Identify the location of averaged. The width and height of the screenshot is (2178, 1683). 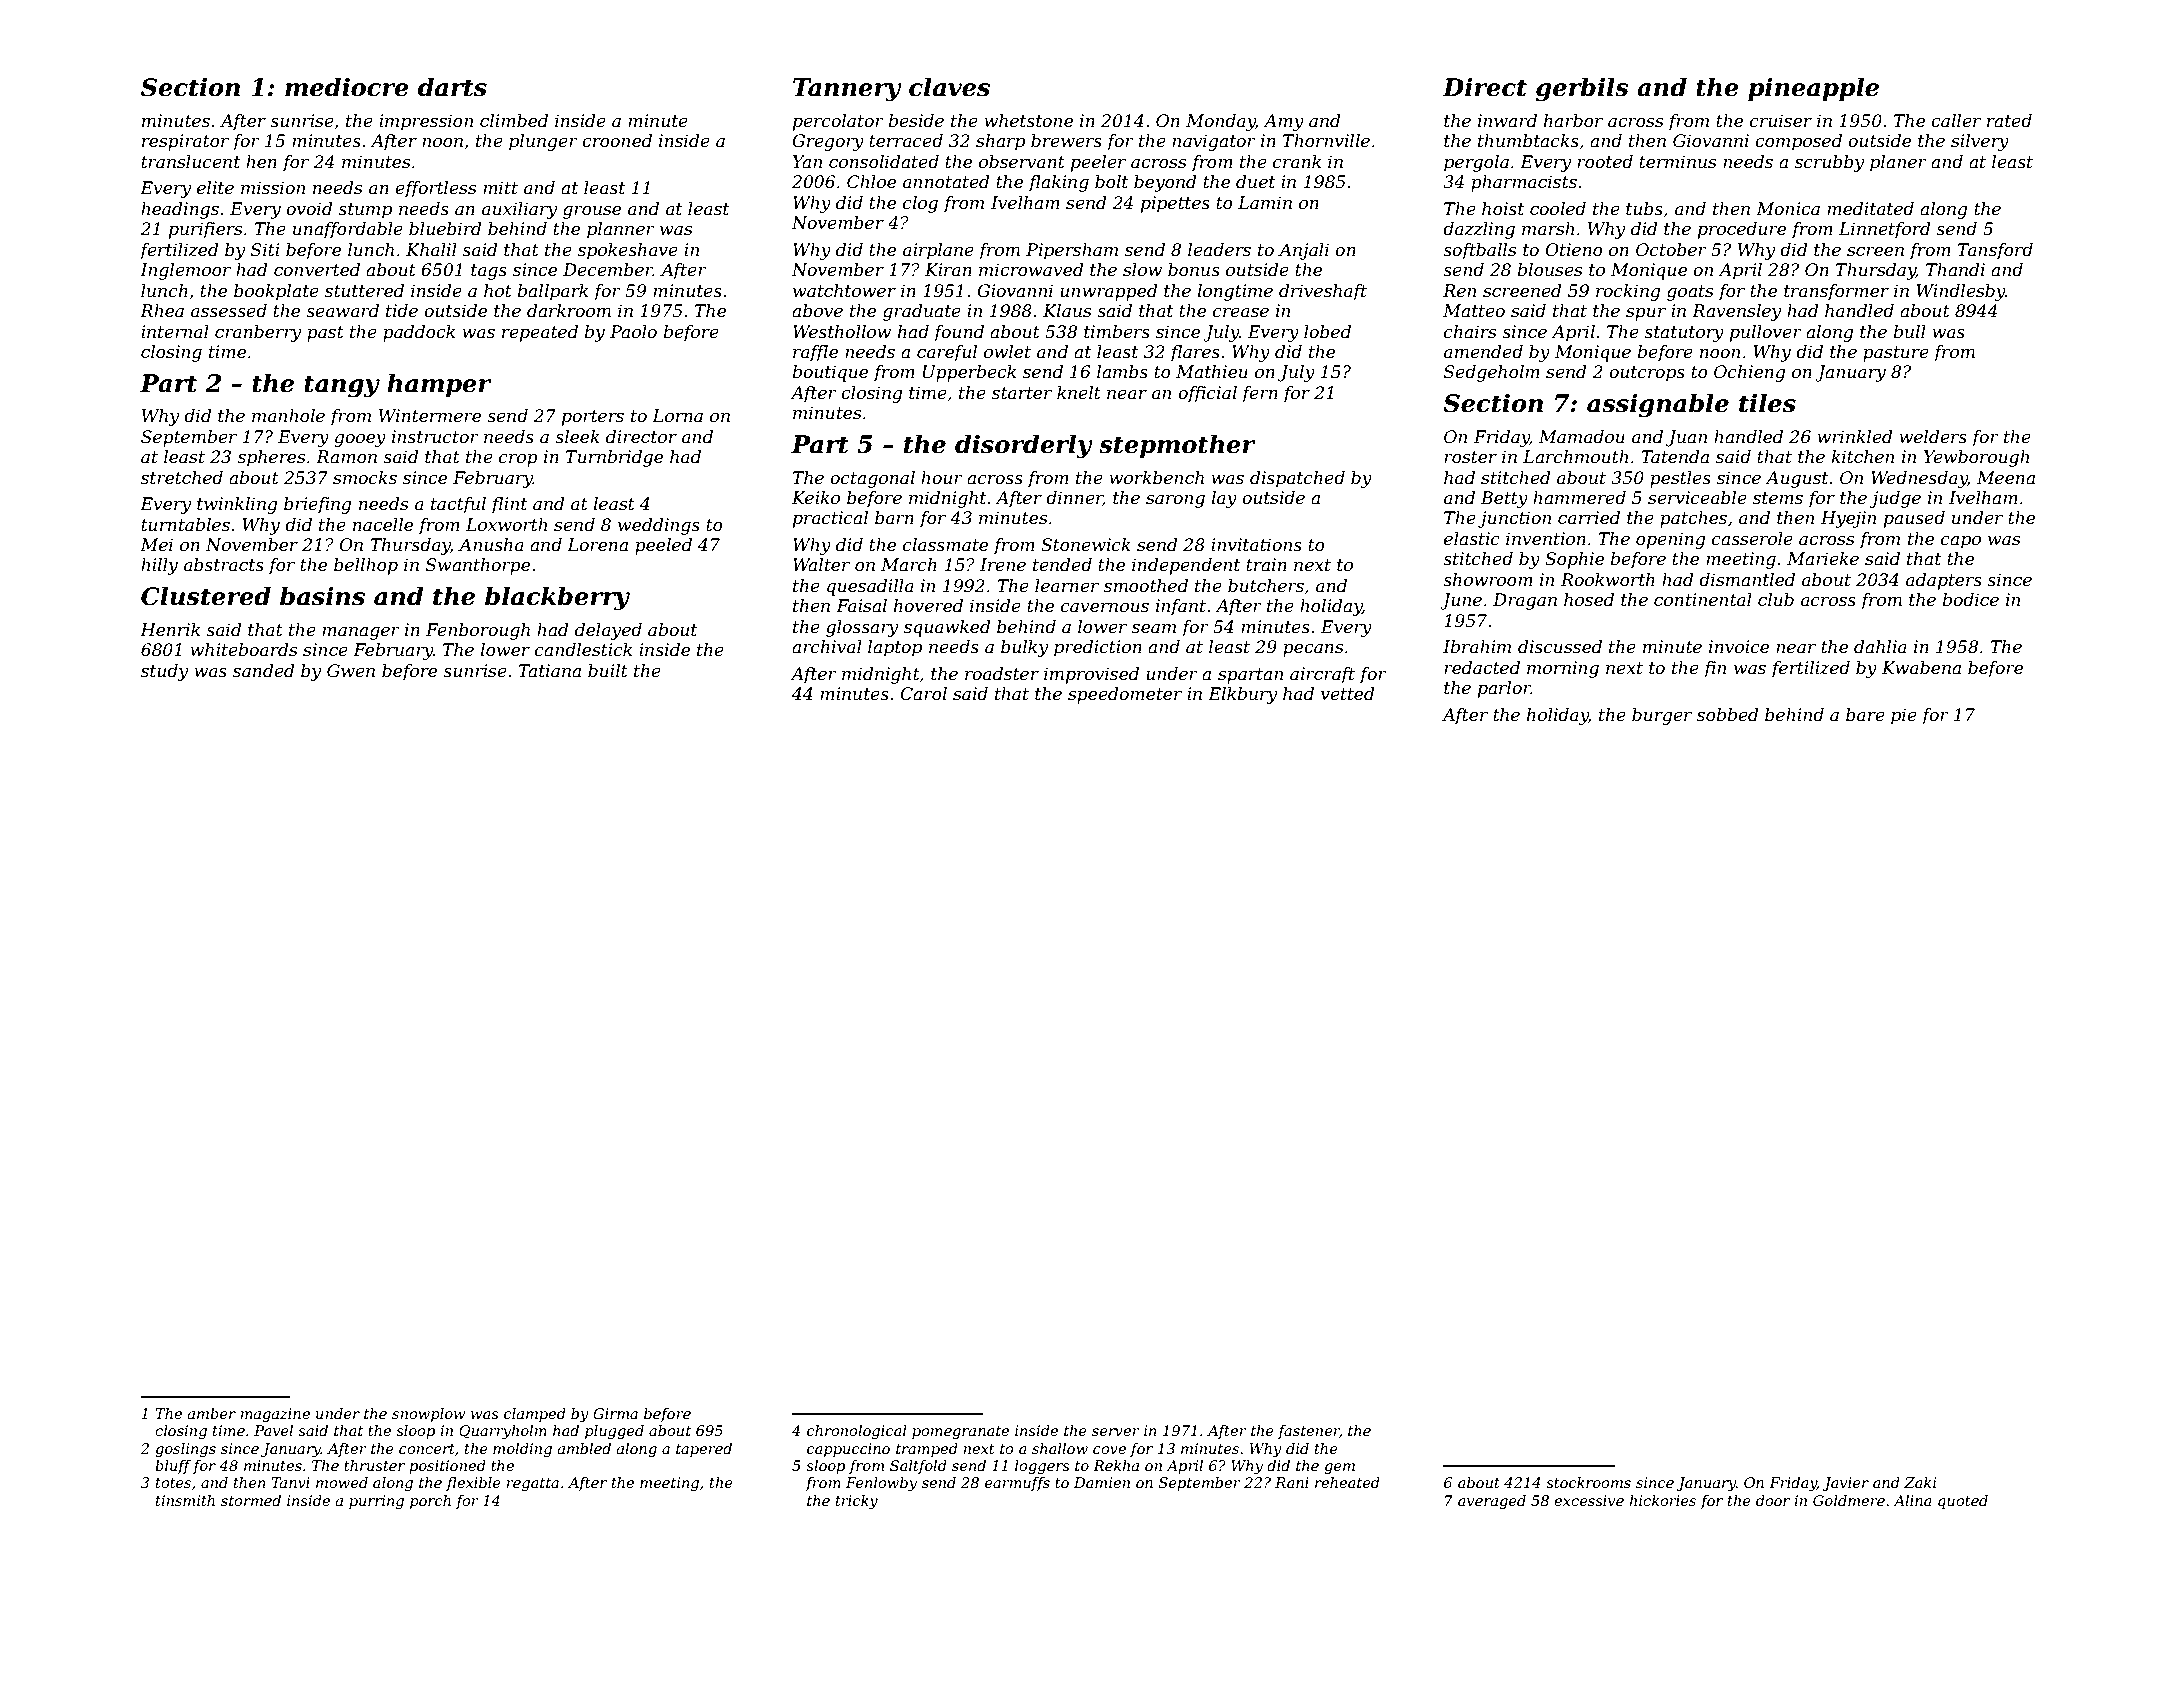
(1492, 1502).
